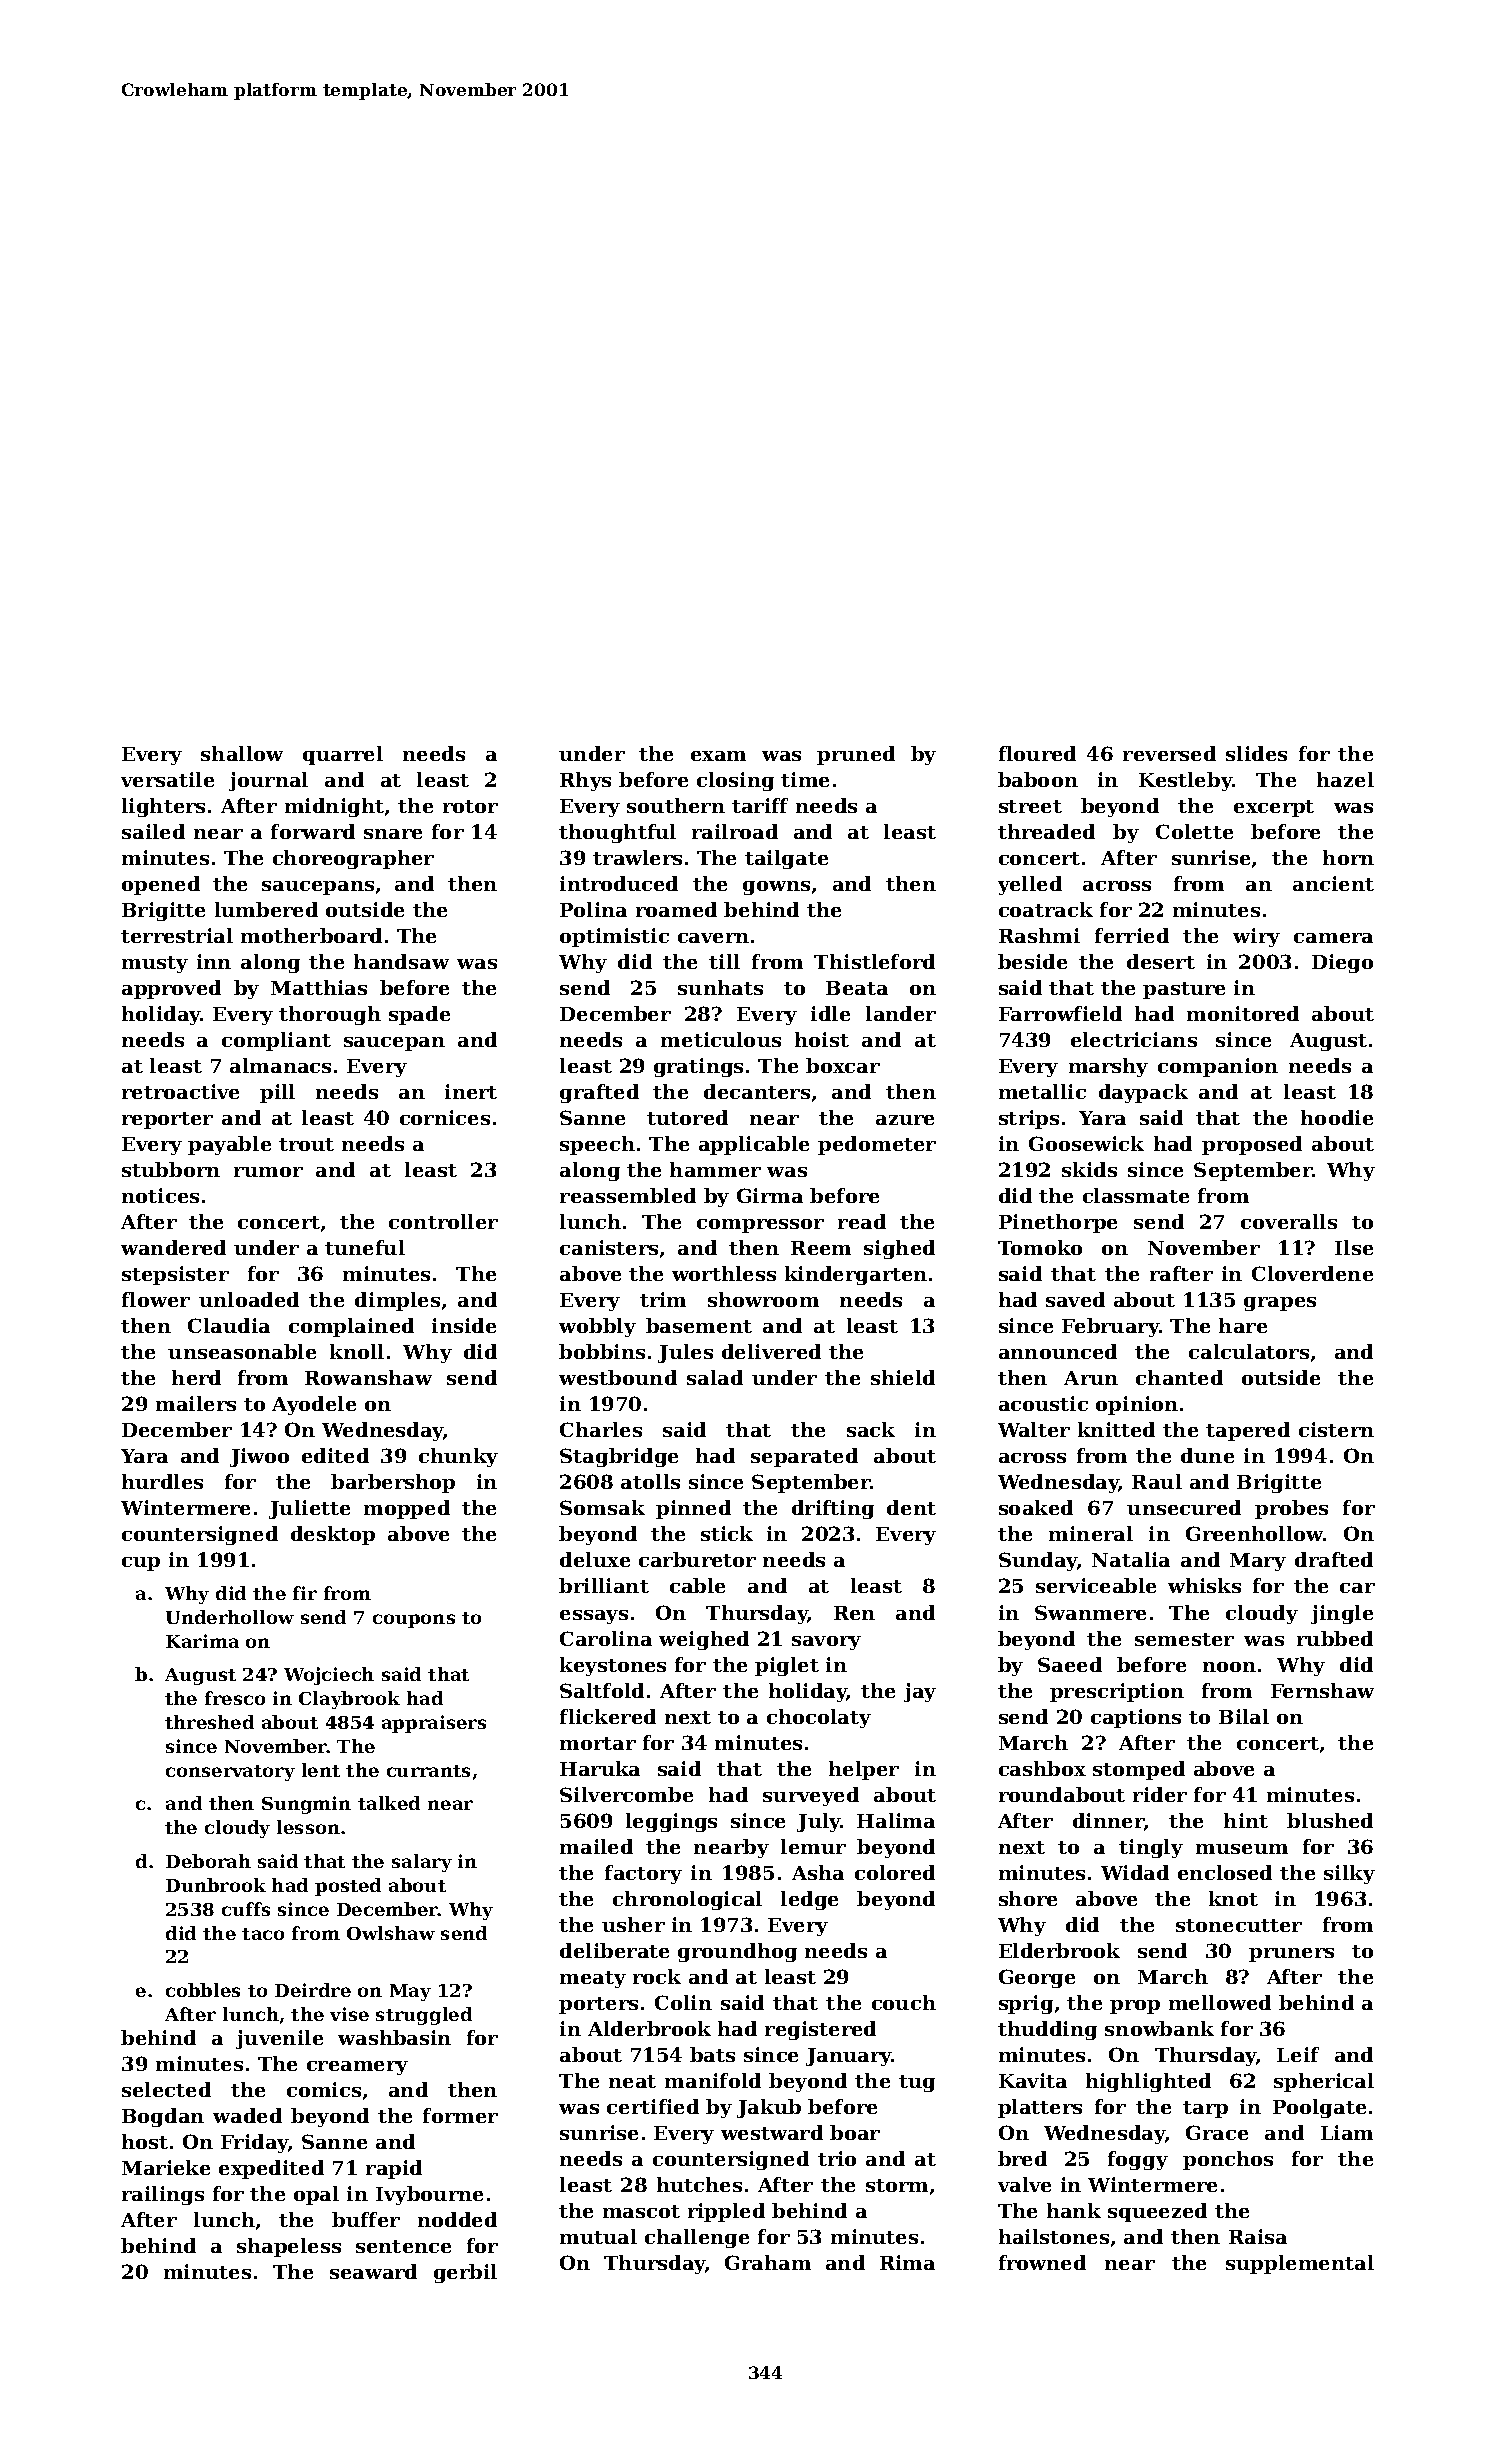 This screenshot has height=2464, width=1496. I want to click on reversed, so click(1169, 753).
